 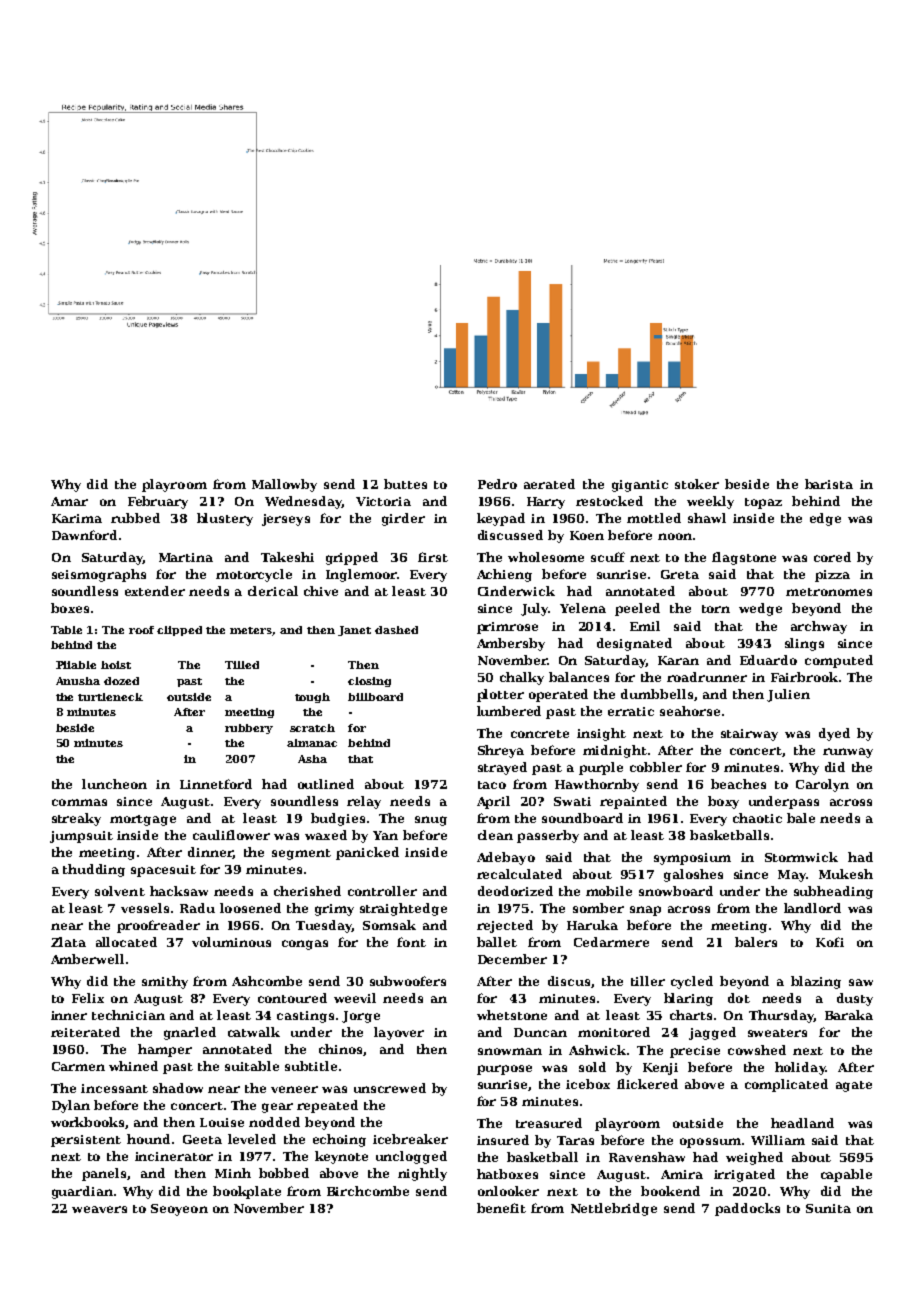 I want to click on Ambersby, so click(x=511, y=644).
